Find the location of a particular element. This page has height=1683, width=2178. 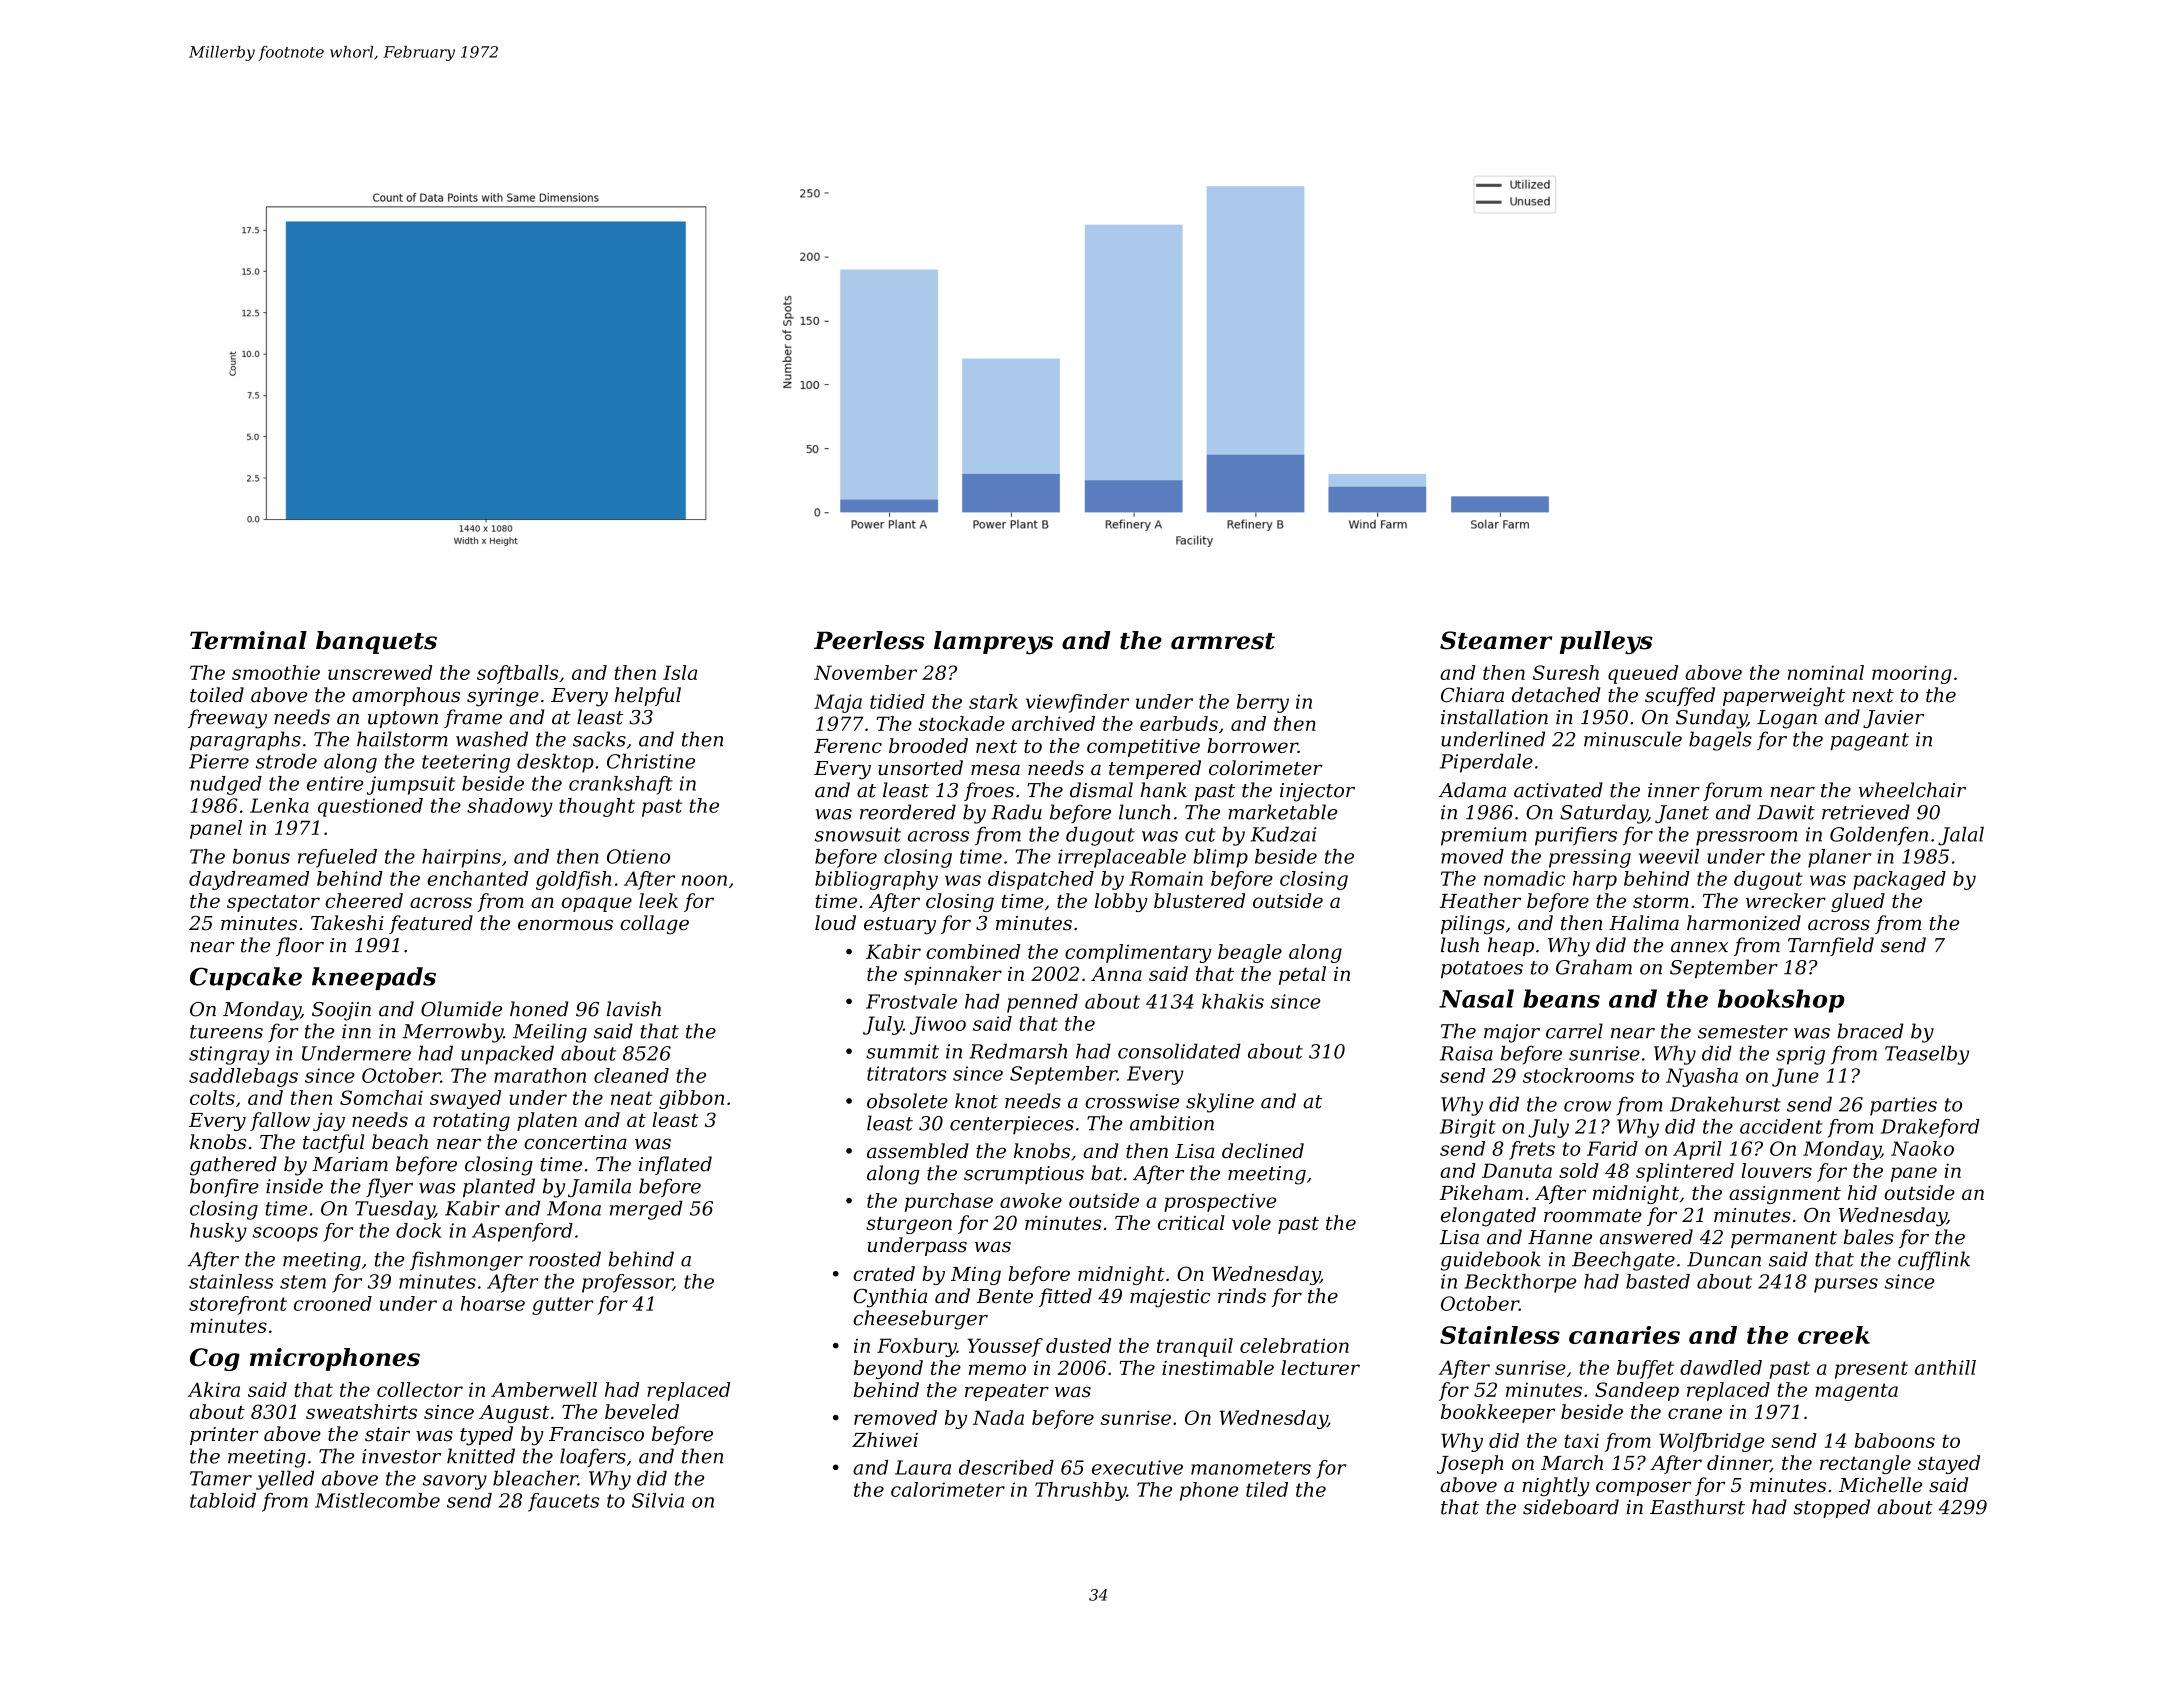

tabloid is located at coordinates (223, 1500).
